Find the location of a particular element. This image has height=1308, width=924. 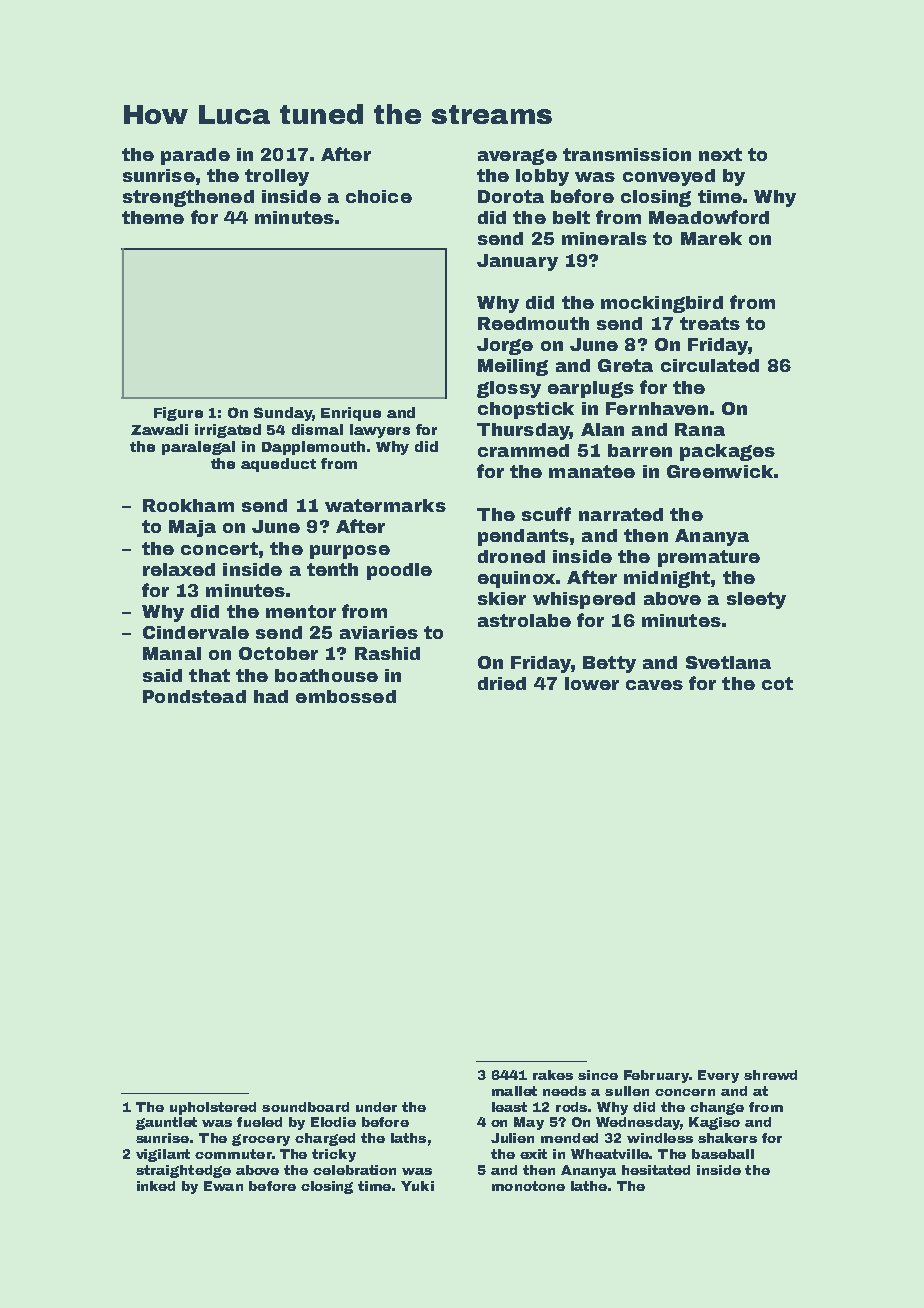

Greenwick is located at coordinates (720, 471).
